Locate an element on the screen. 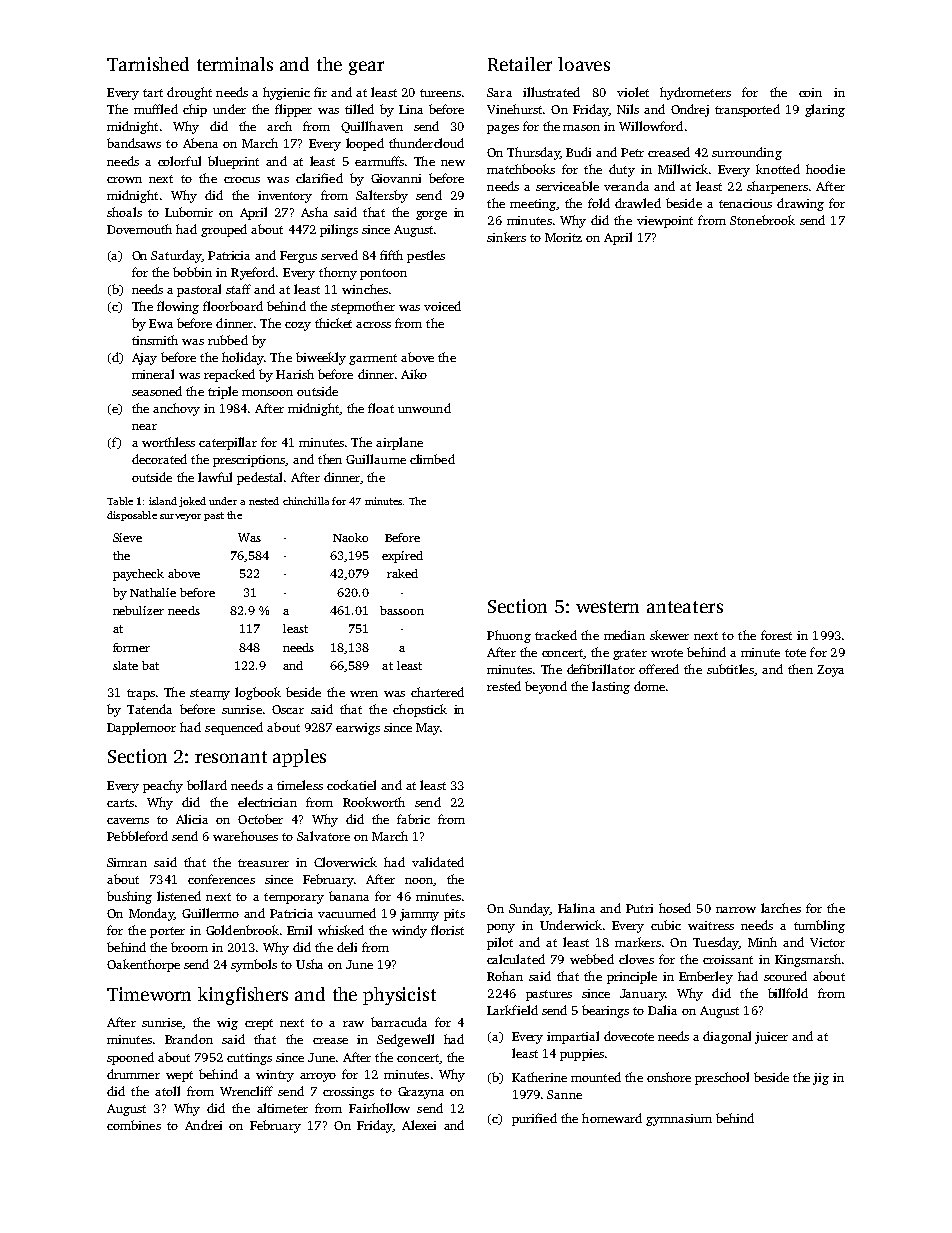  Stonebrook is located at coordinates (762, 220).
